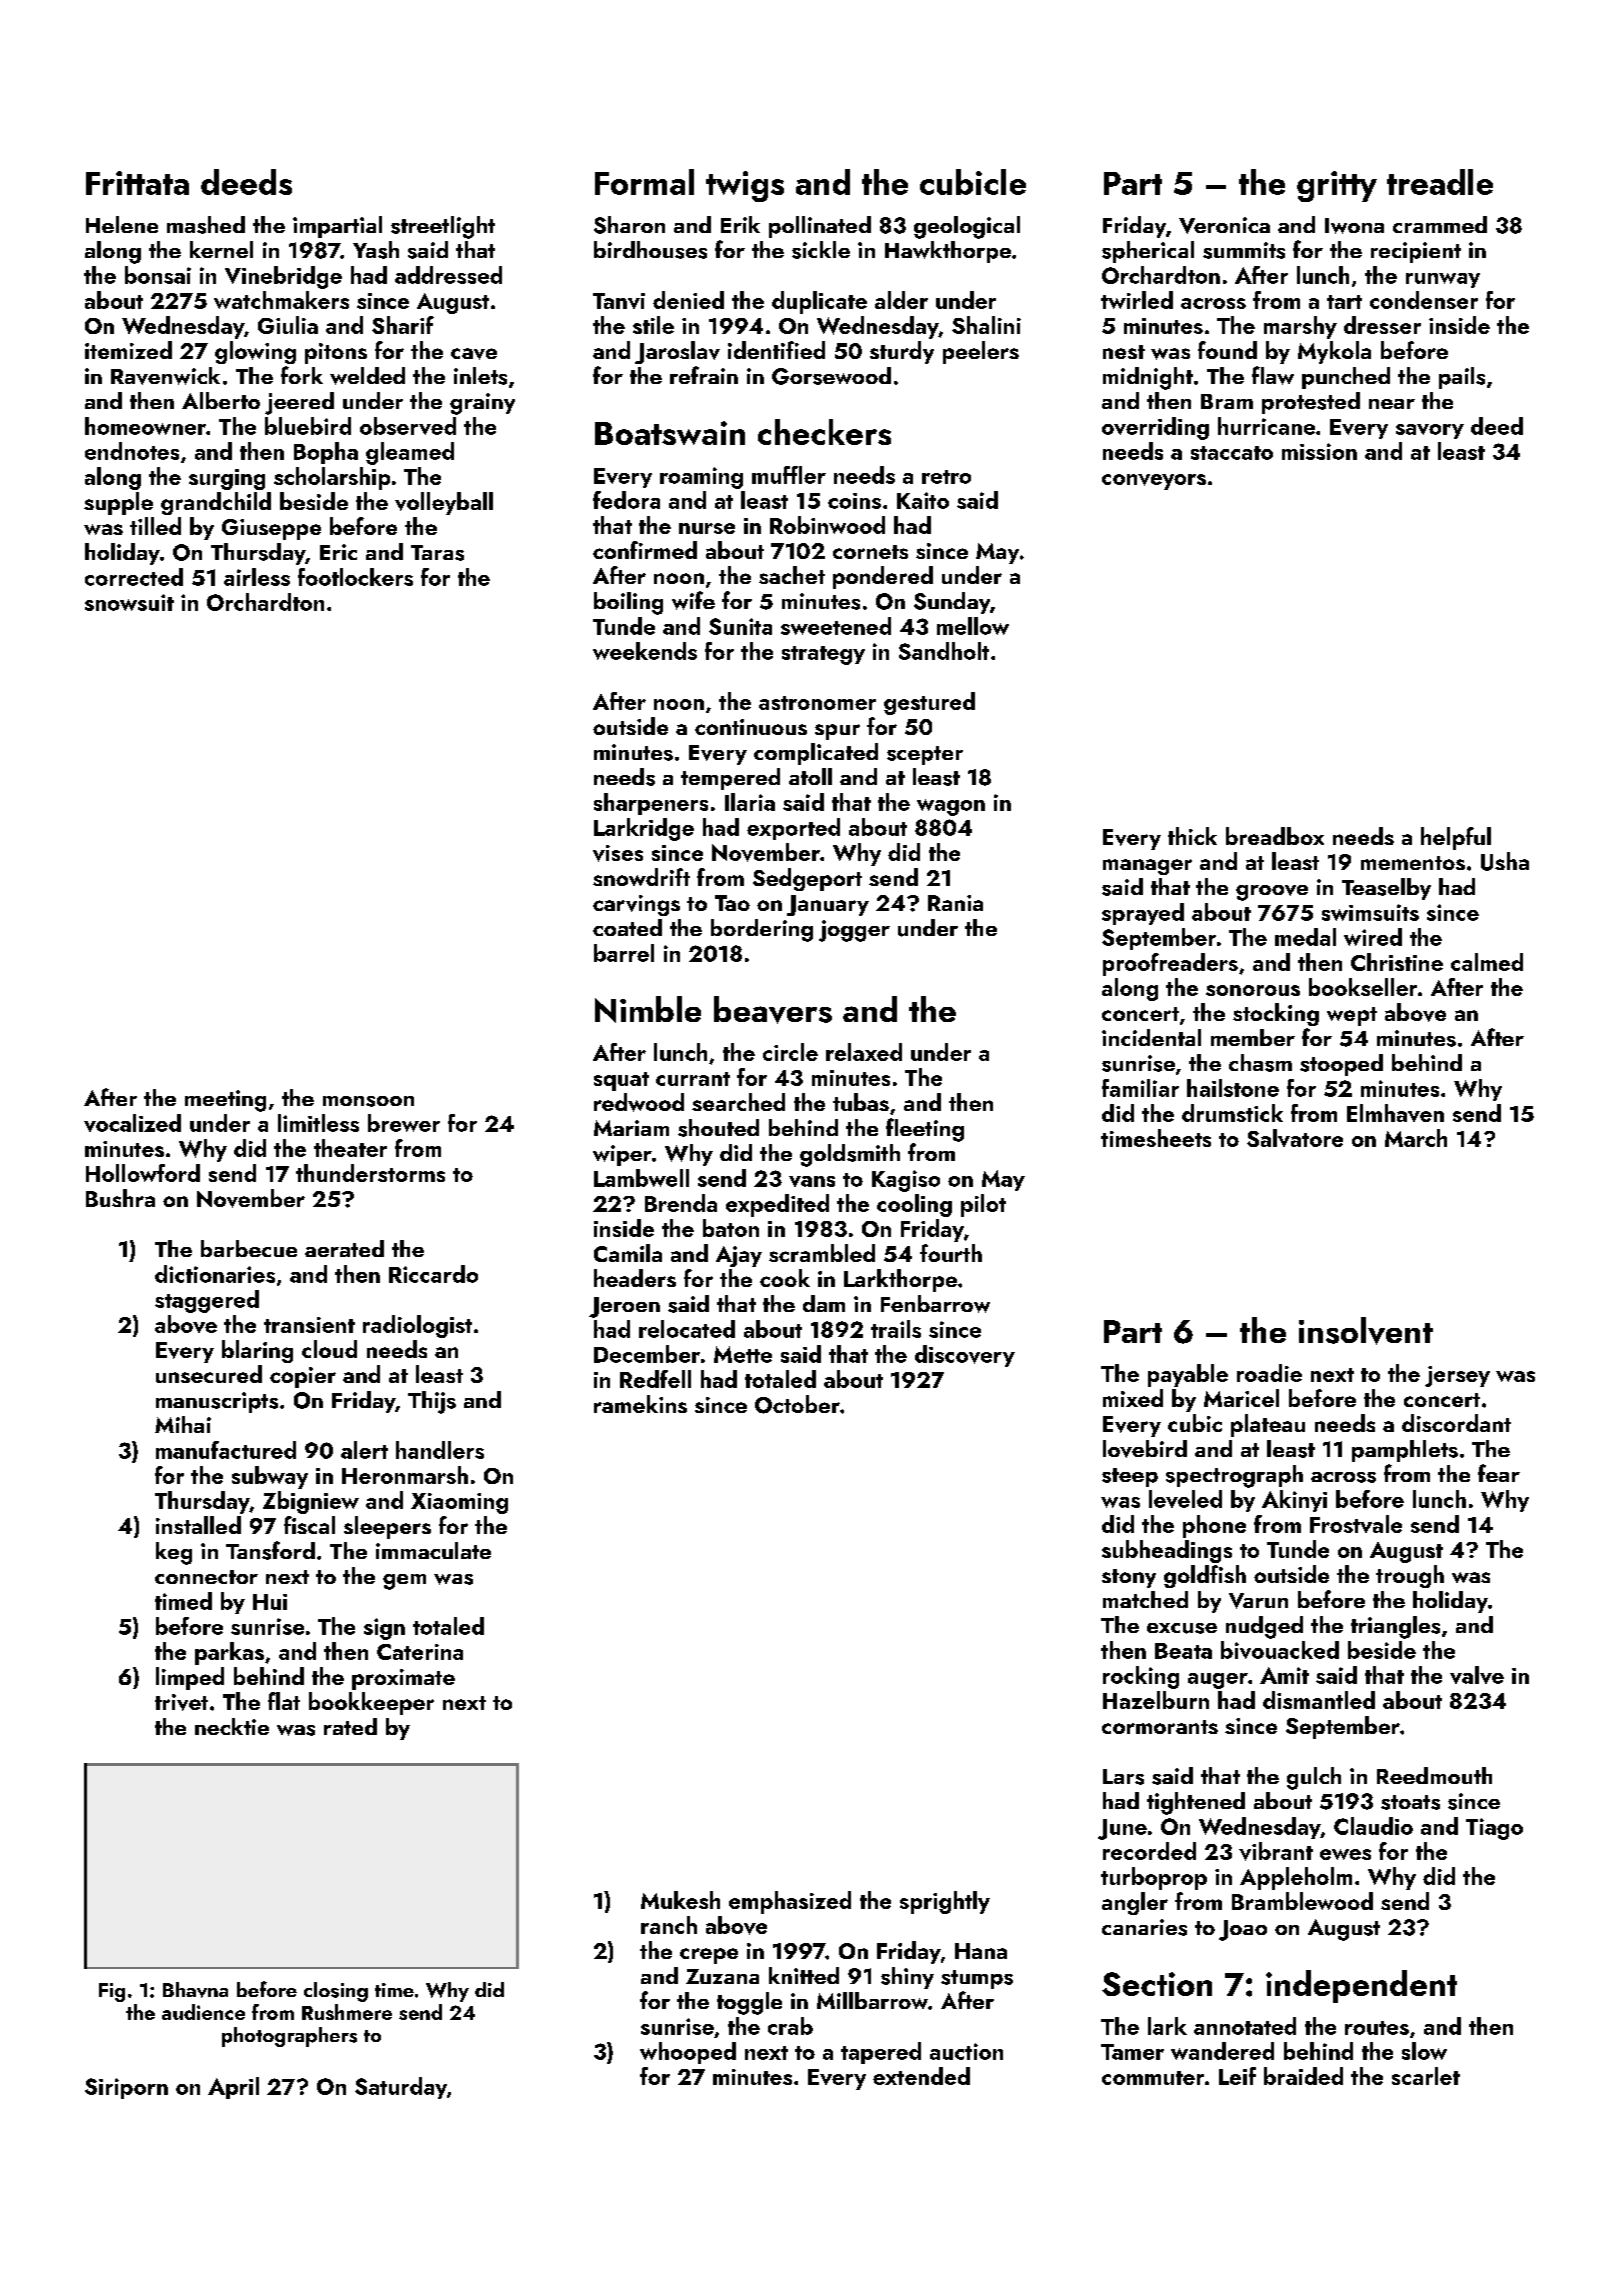 This screenshot has width=1620, height=2292. Describe the element at coordinates (688, 2053) in the screenshot. I see `whooped` at that location.
